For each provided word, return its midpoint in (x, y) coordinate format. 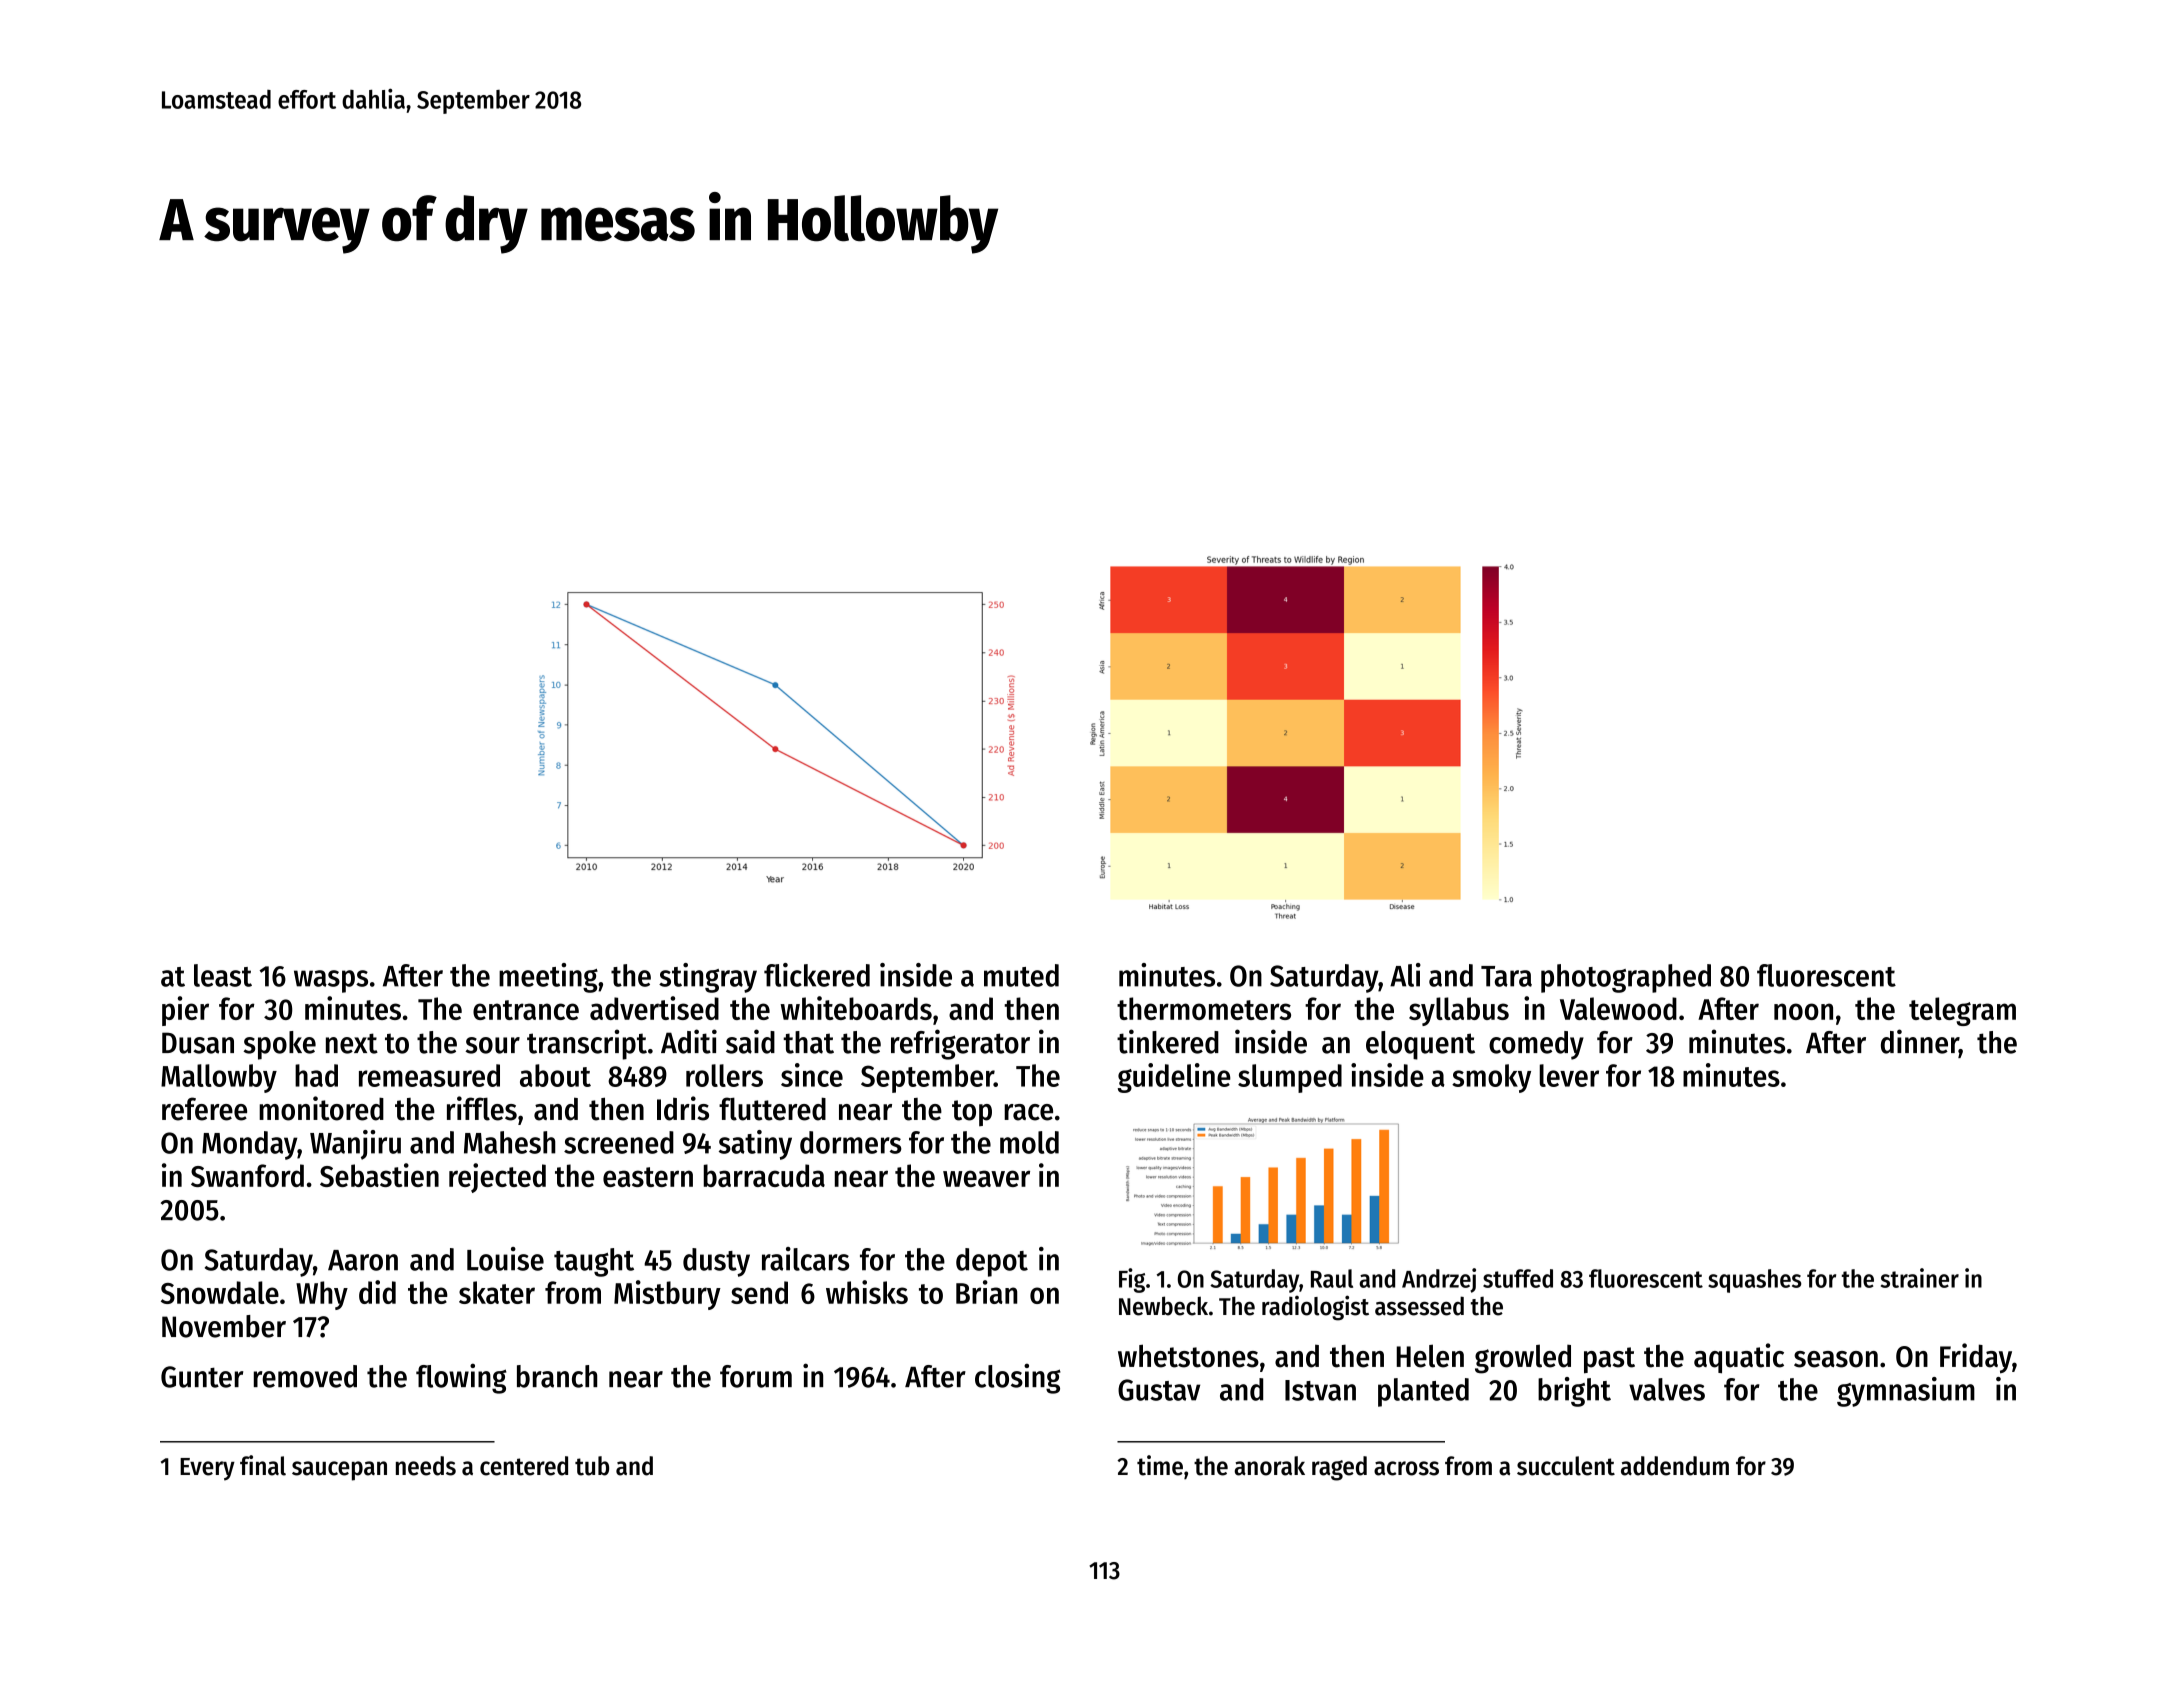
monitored (321, 1108)
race (1028, 1112)
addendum (1675, 1466)
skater (497, 1292)
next (352, 1043)
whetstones (1188, 1356)
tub (592, 1466)
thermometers (1204, 1008)
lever (1569, 1075)
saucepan (339, 1471)
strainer (1920, 1278)
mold (1029, 1142)
